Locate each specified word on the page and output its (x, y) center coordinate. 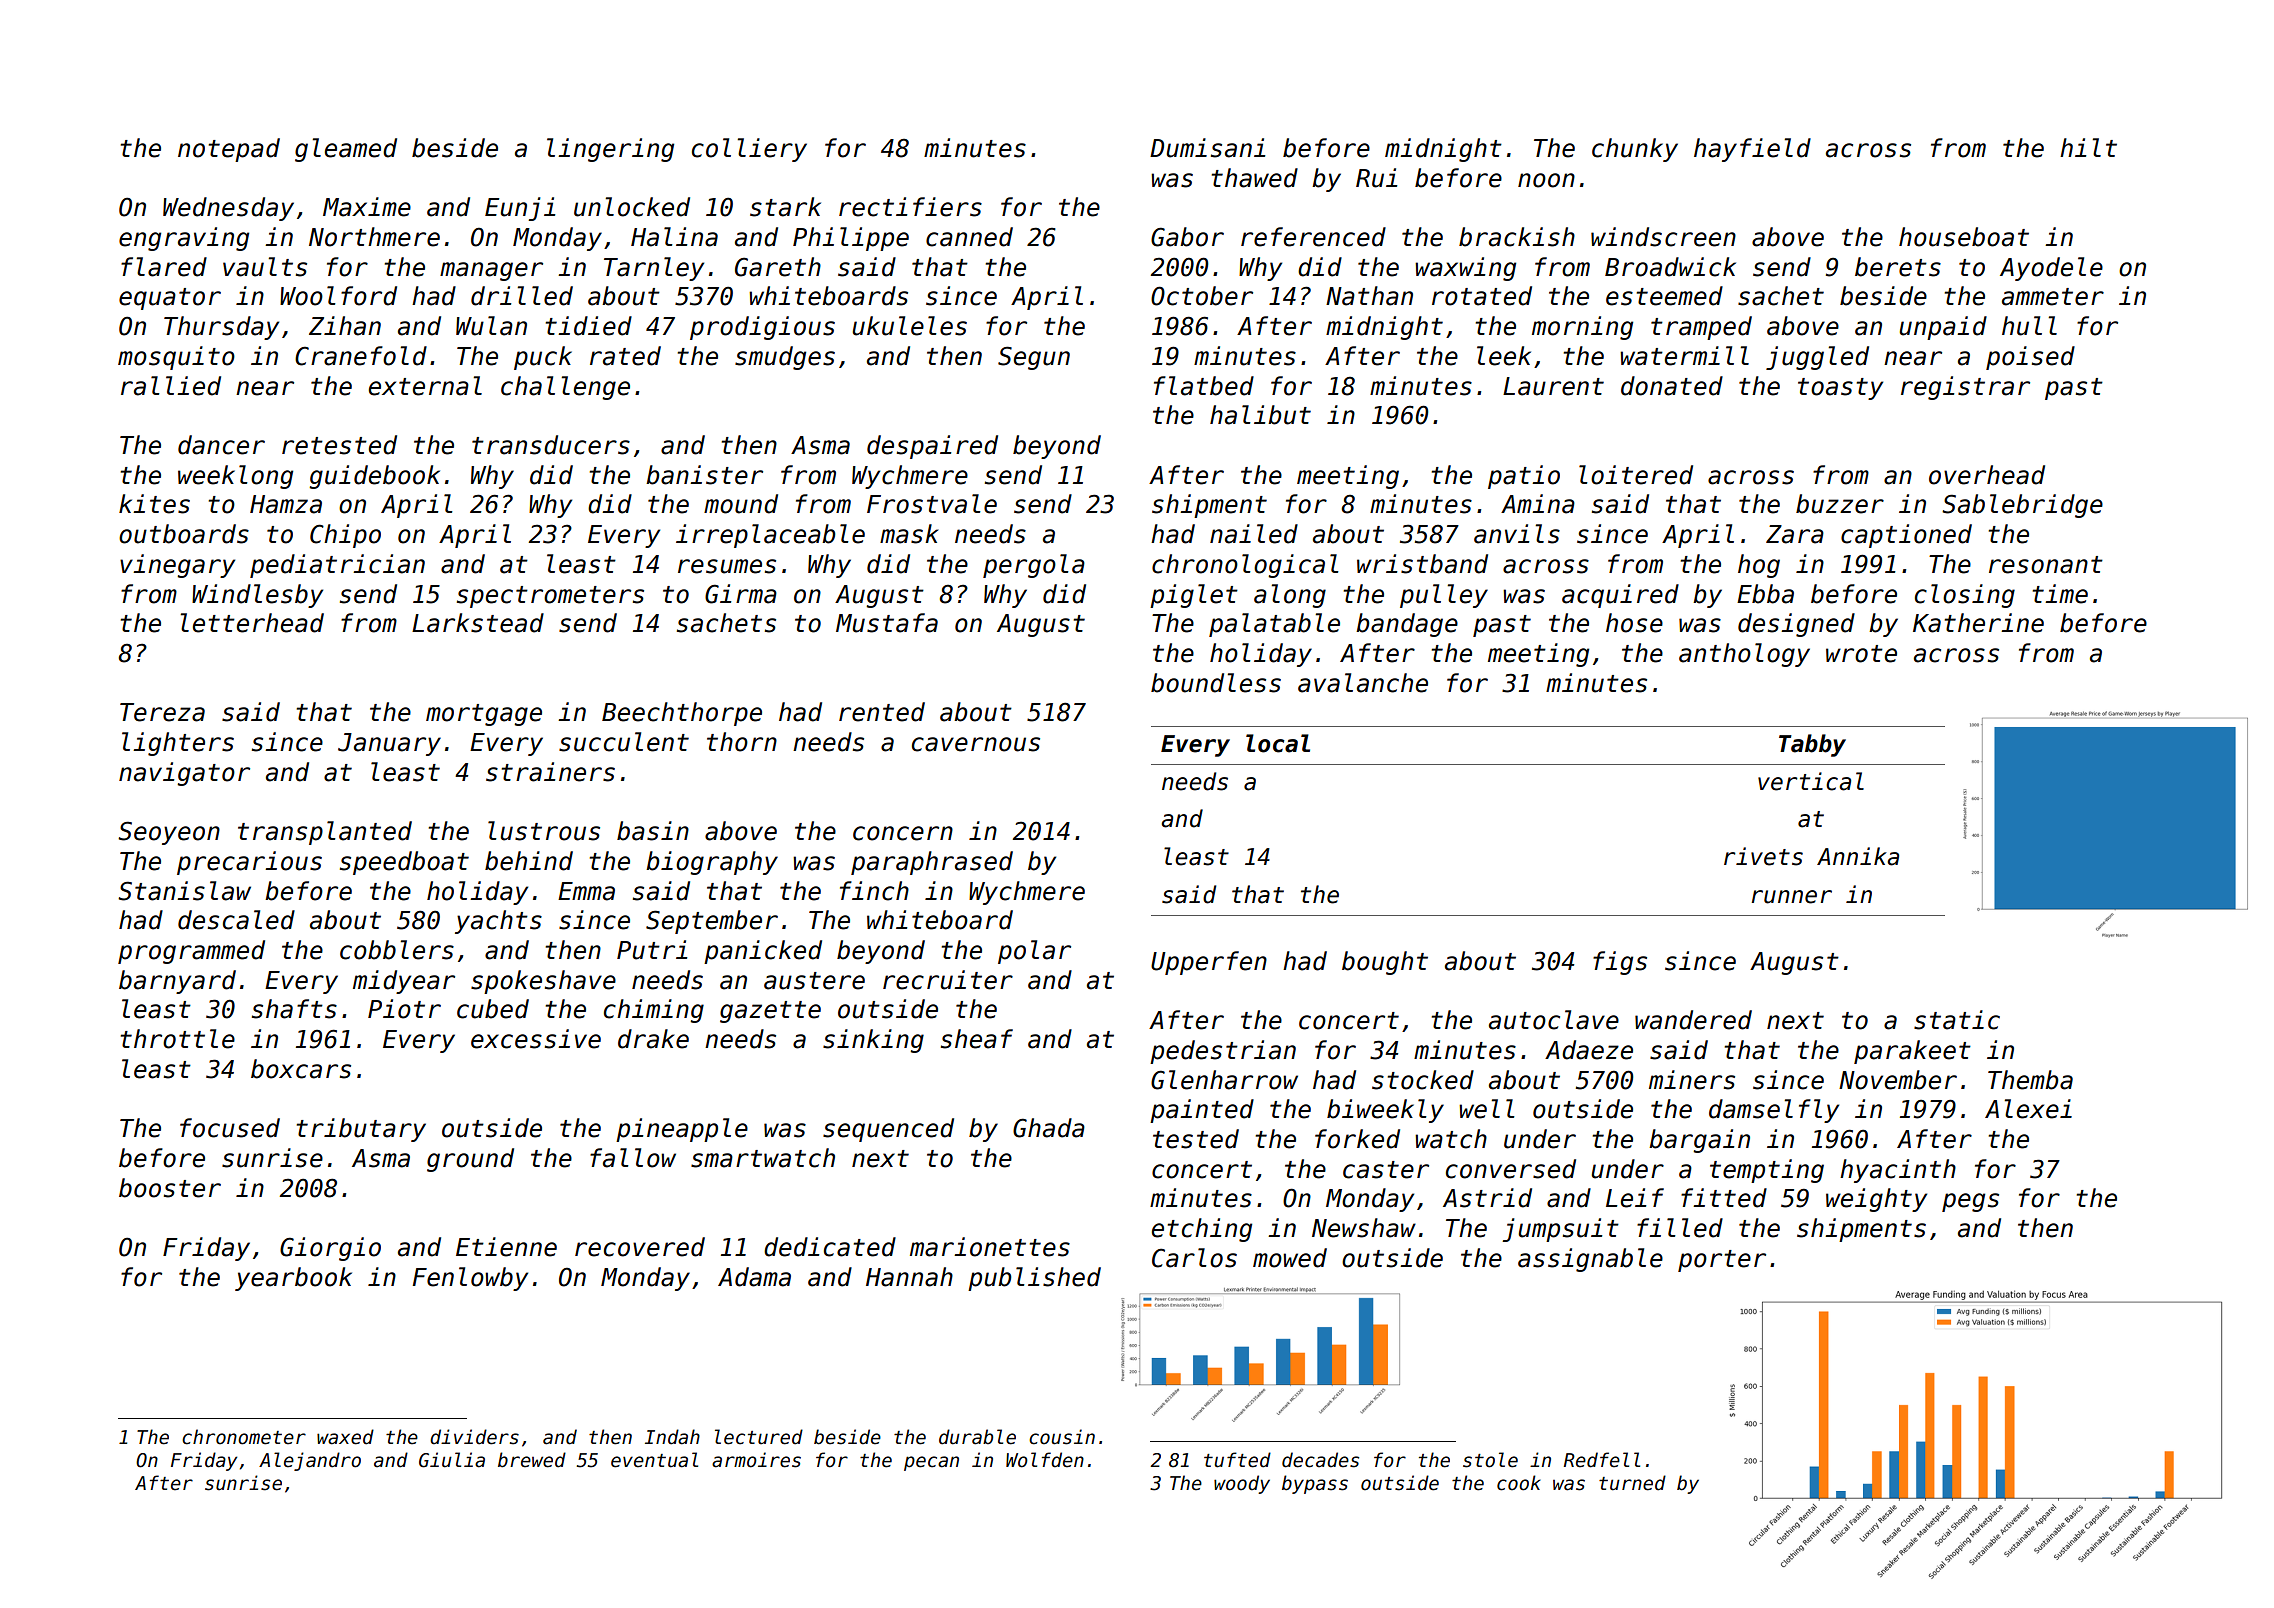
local (1278, 743)
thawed (1255, 178)
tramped (1701, 328)
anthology (1744, 655)
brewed (532, 1460)
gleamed (346, 150)
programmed (191, 952)
